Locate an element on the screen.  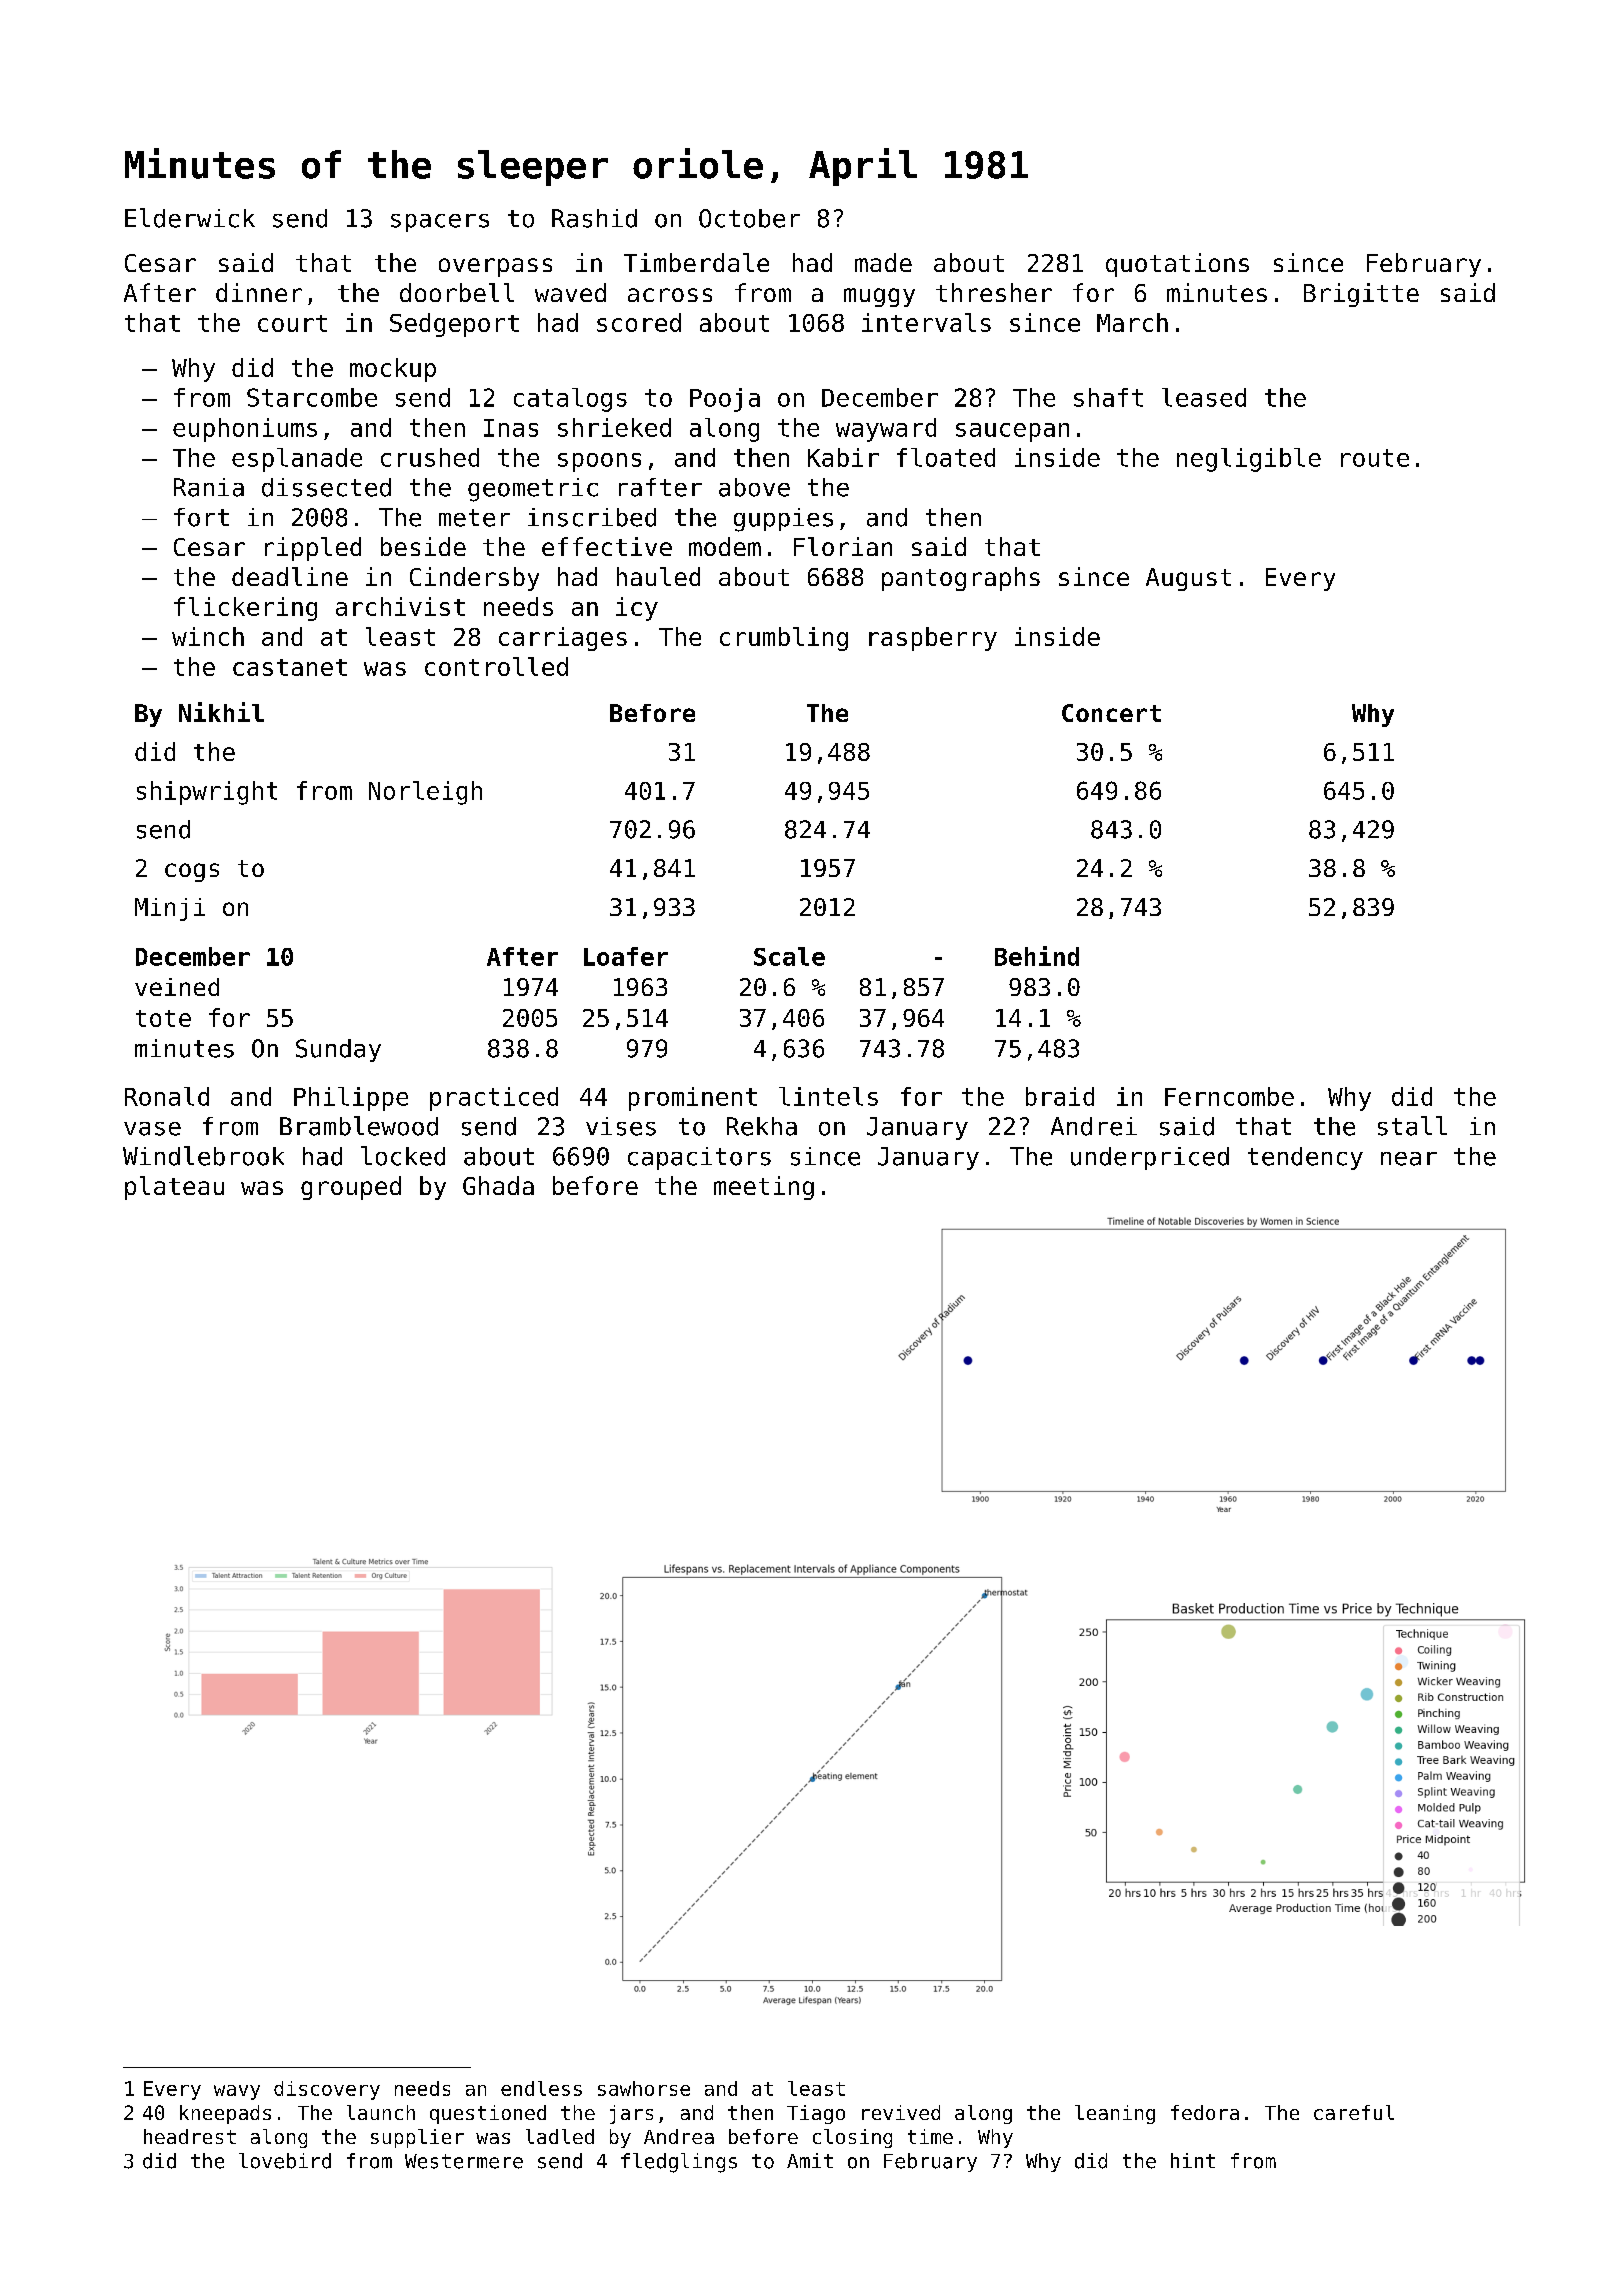
Concert is located at coordinates (1111, 713).
